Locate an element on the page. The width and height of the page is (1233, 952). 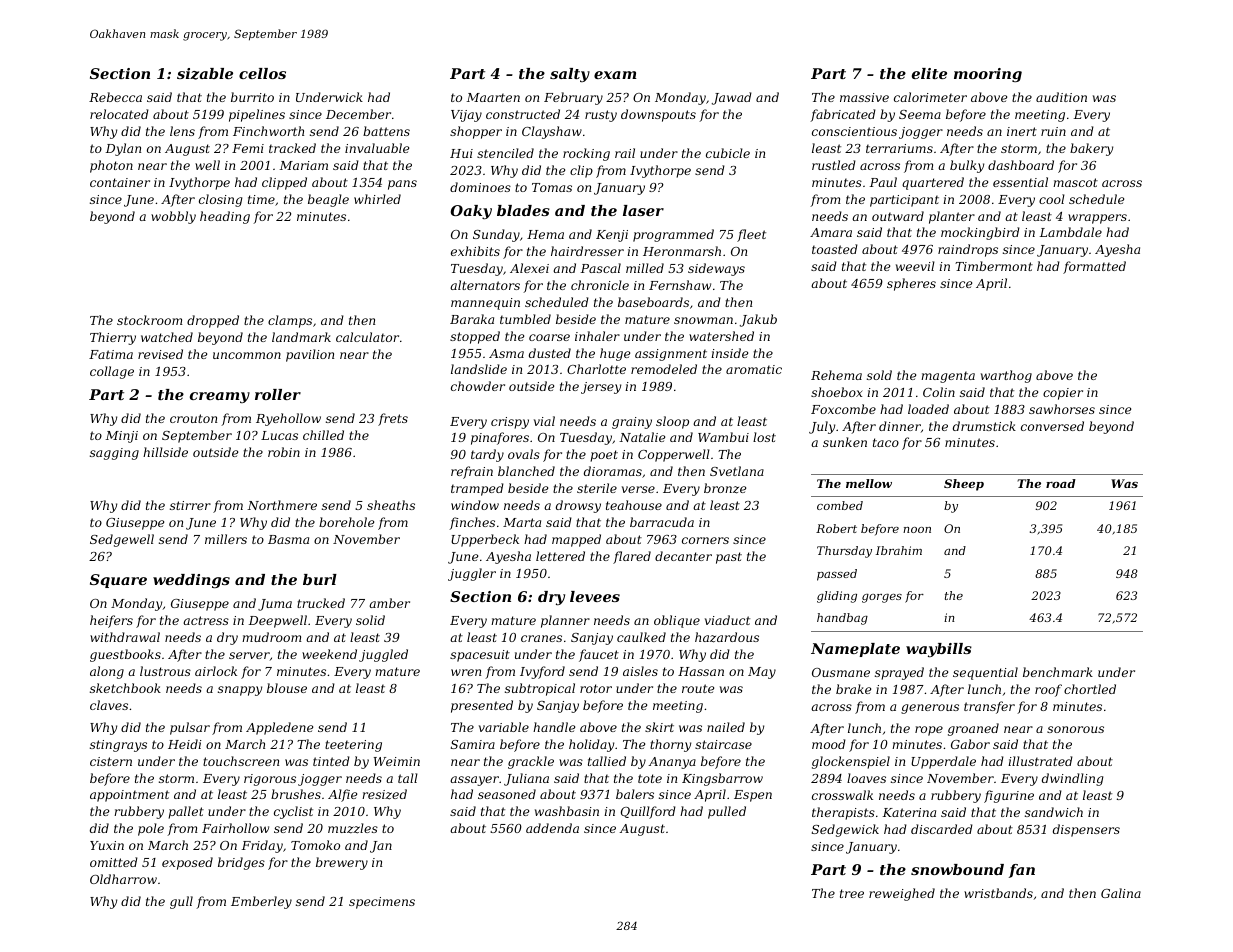
weevil is located at coordinates (915, 266).
